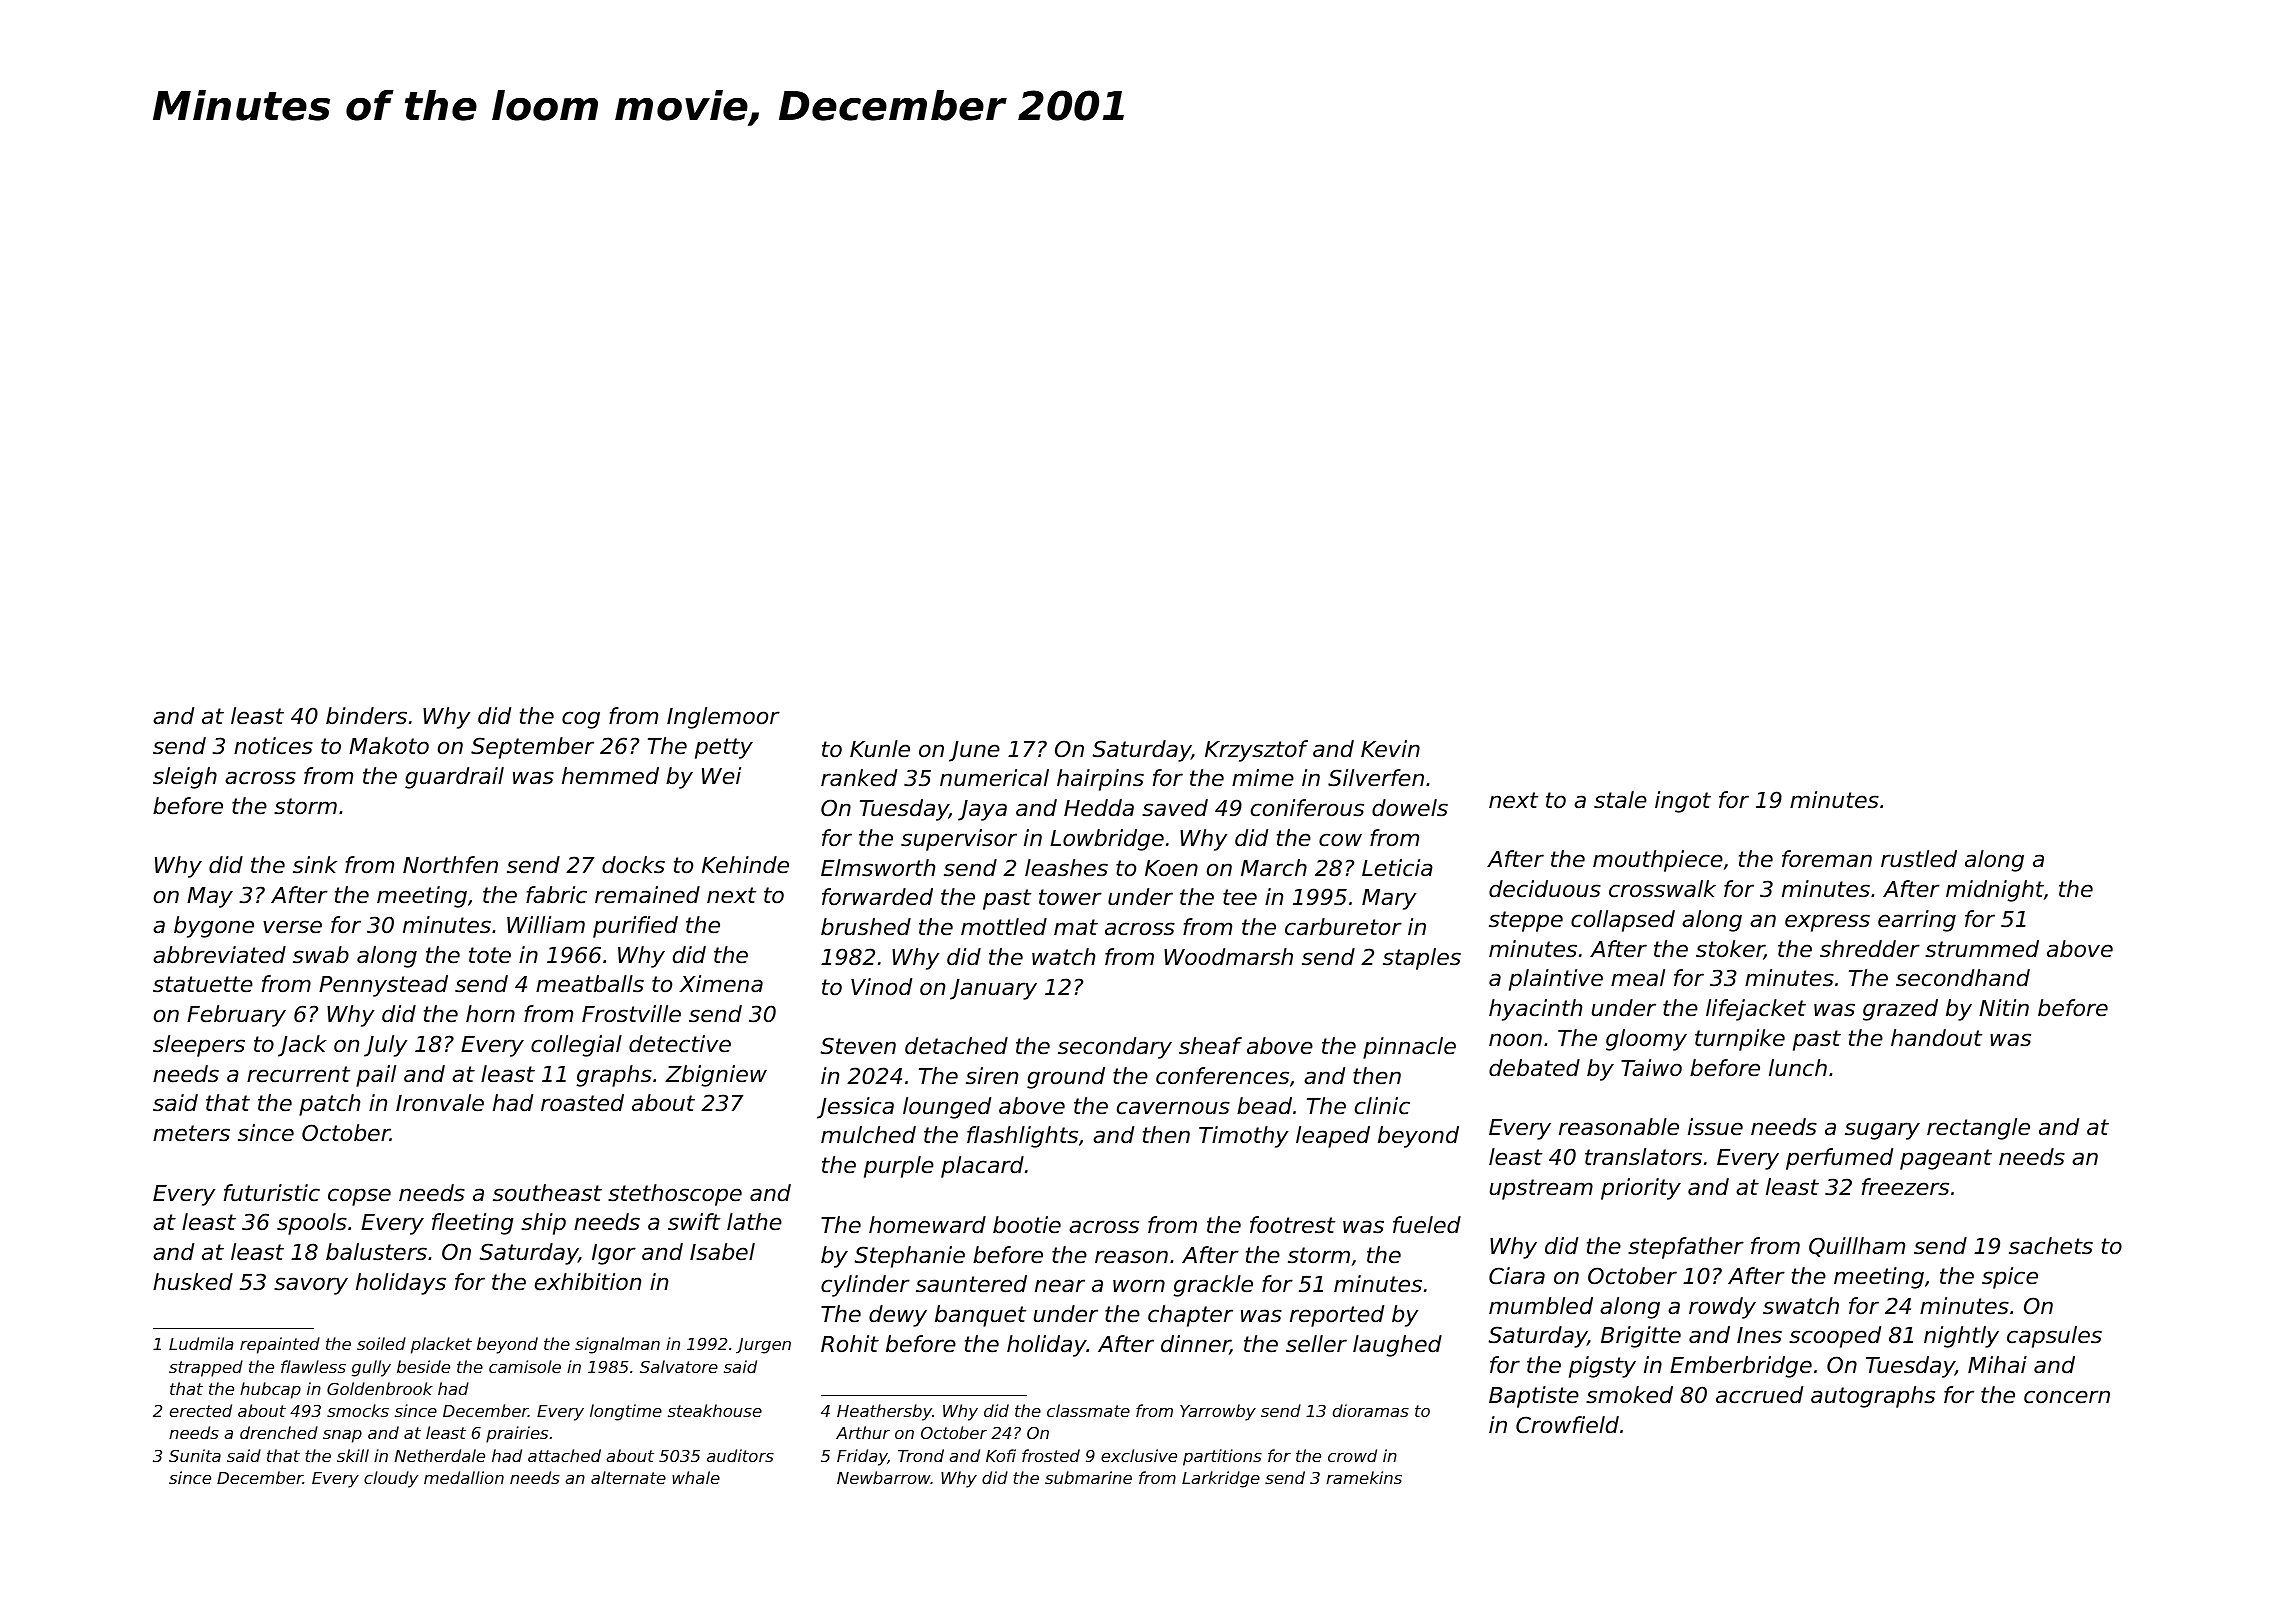 The image size is (2282, 1614). What do you see at coordinates (1221, 1479) in the screenshot?
I see `Larkridge` at bounding box center [1221, 1479].
